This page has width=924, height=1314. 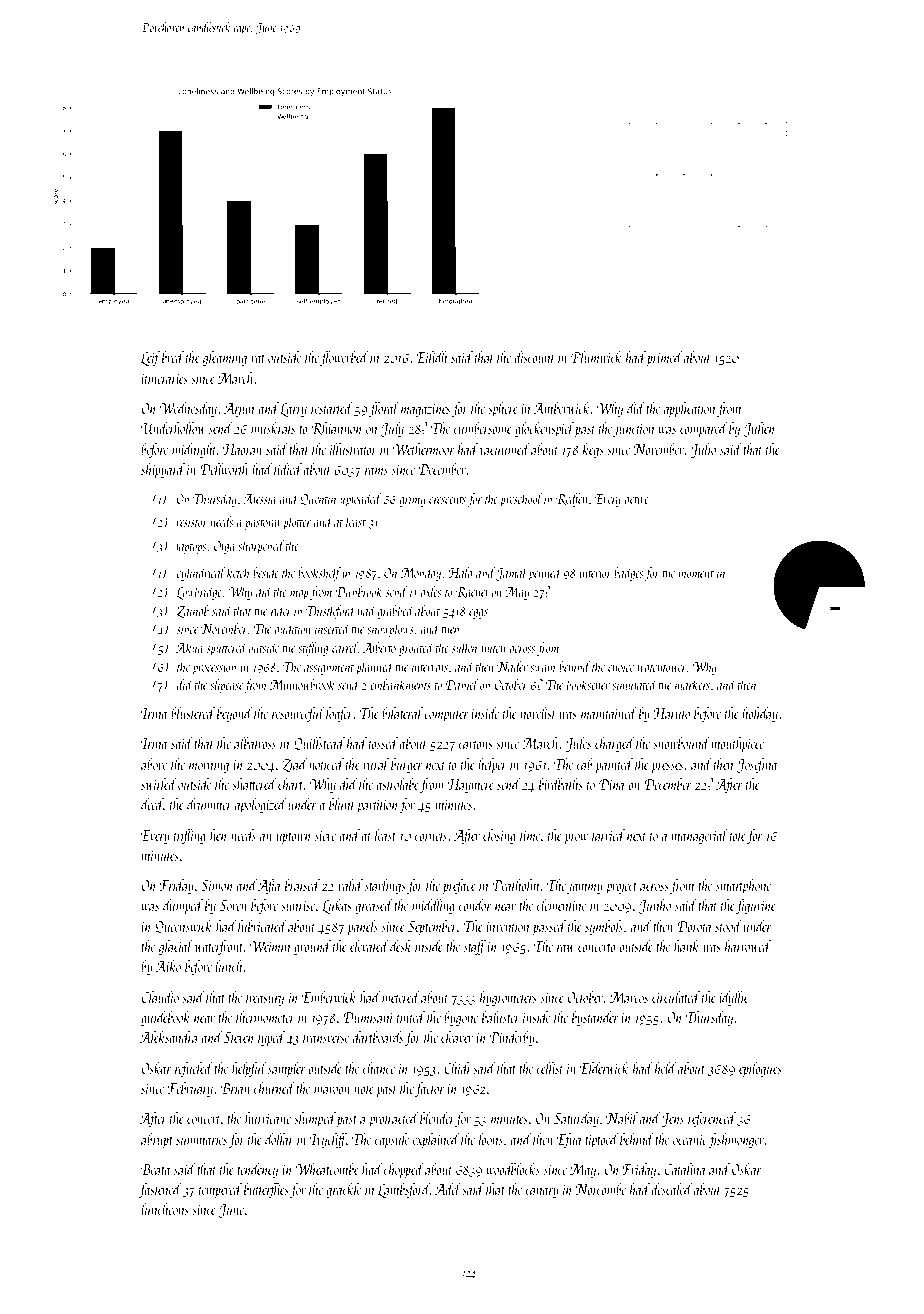 I want to click on holiday, so click(x=760, y=714).
